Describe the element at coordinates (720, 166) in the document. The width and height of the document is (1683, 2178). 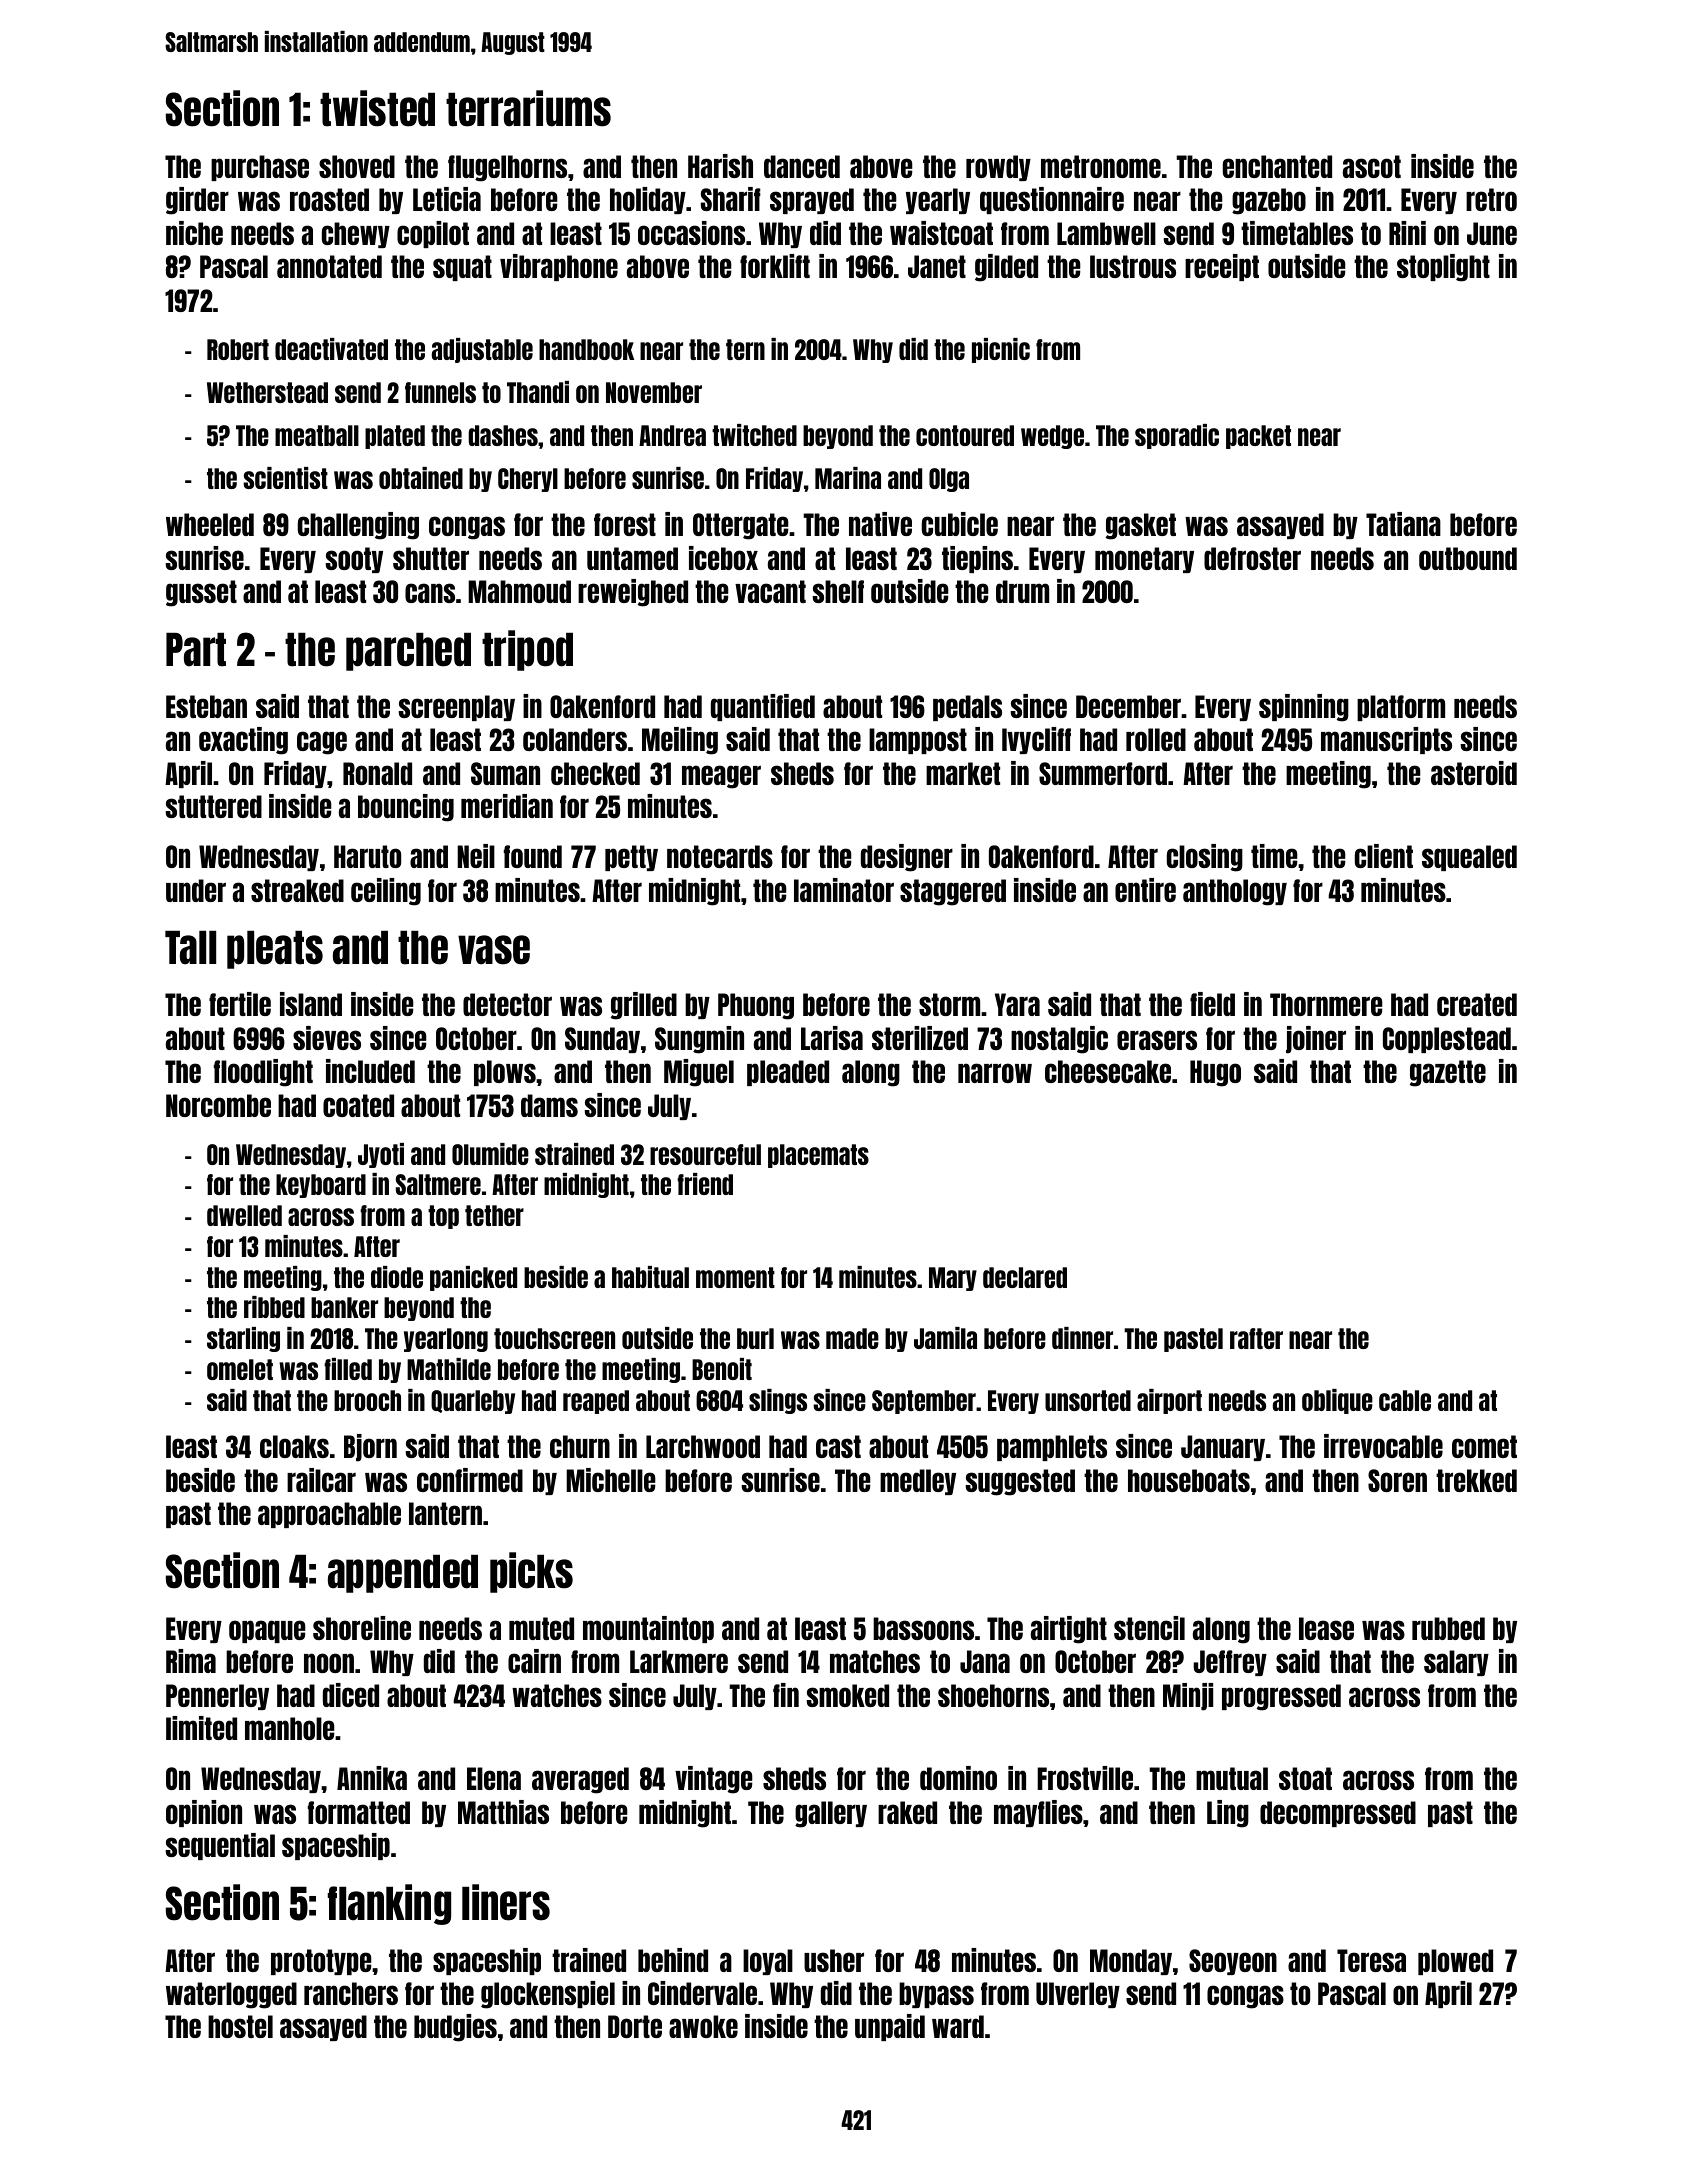
I see `Harish` at that location.
